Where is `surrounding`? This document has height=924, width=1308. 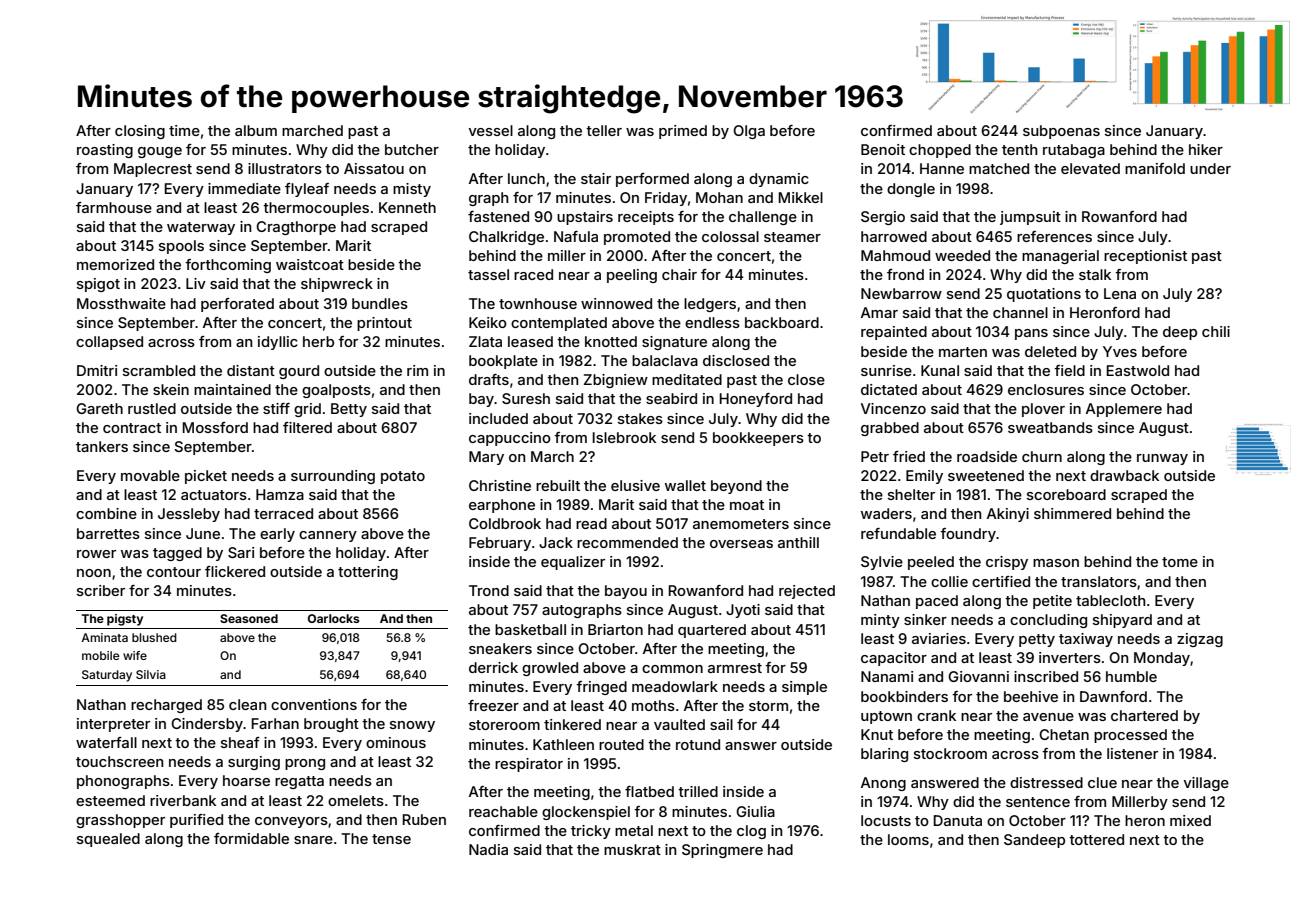 surrounding is located at coordinates (333, 477).
